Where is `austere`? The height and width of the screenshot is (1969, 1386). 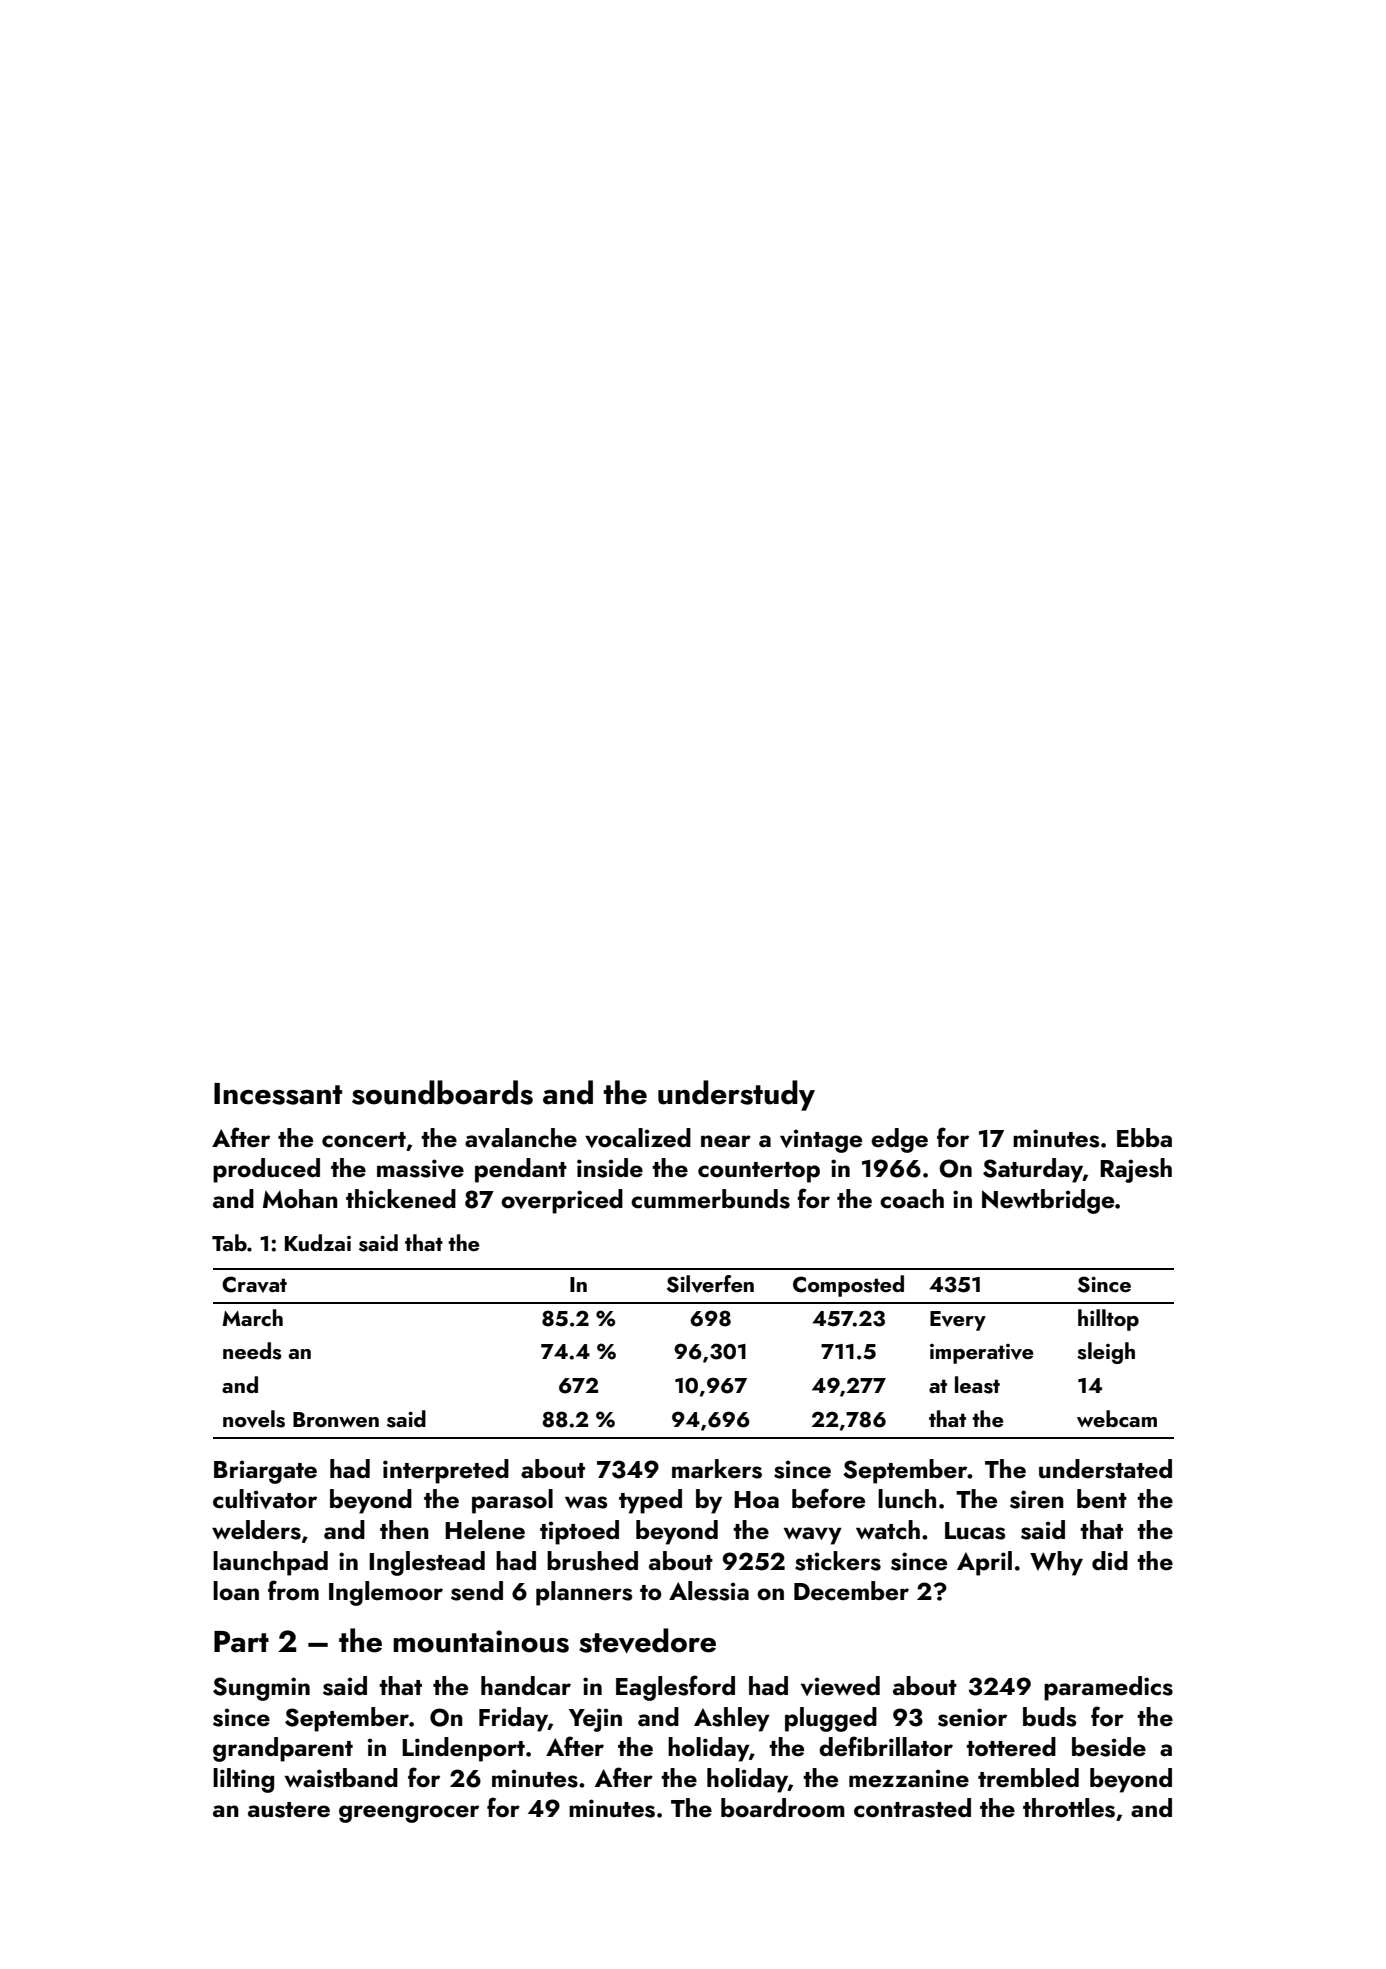 austere is located at coordinates (289, 1810).
